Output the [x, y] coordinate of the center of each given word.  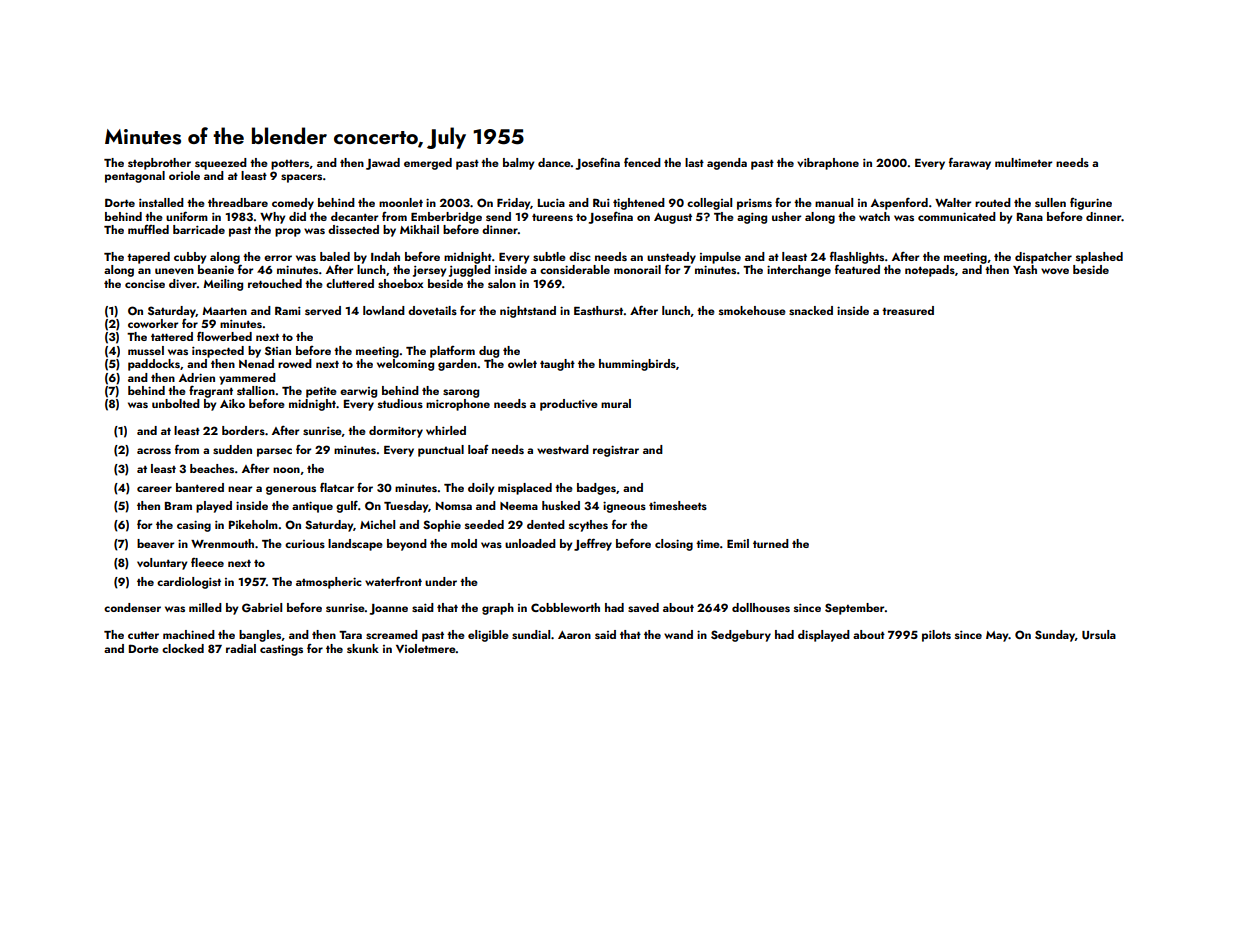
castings [281, 650]
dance [554, 162]
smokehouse [752, 310]
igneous [624, 507]
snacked [811, 310]
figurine [1091, 204]
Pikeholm [253, 524]
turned [771, 543]
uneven [174, 271]
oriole [184, 175]
